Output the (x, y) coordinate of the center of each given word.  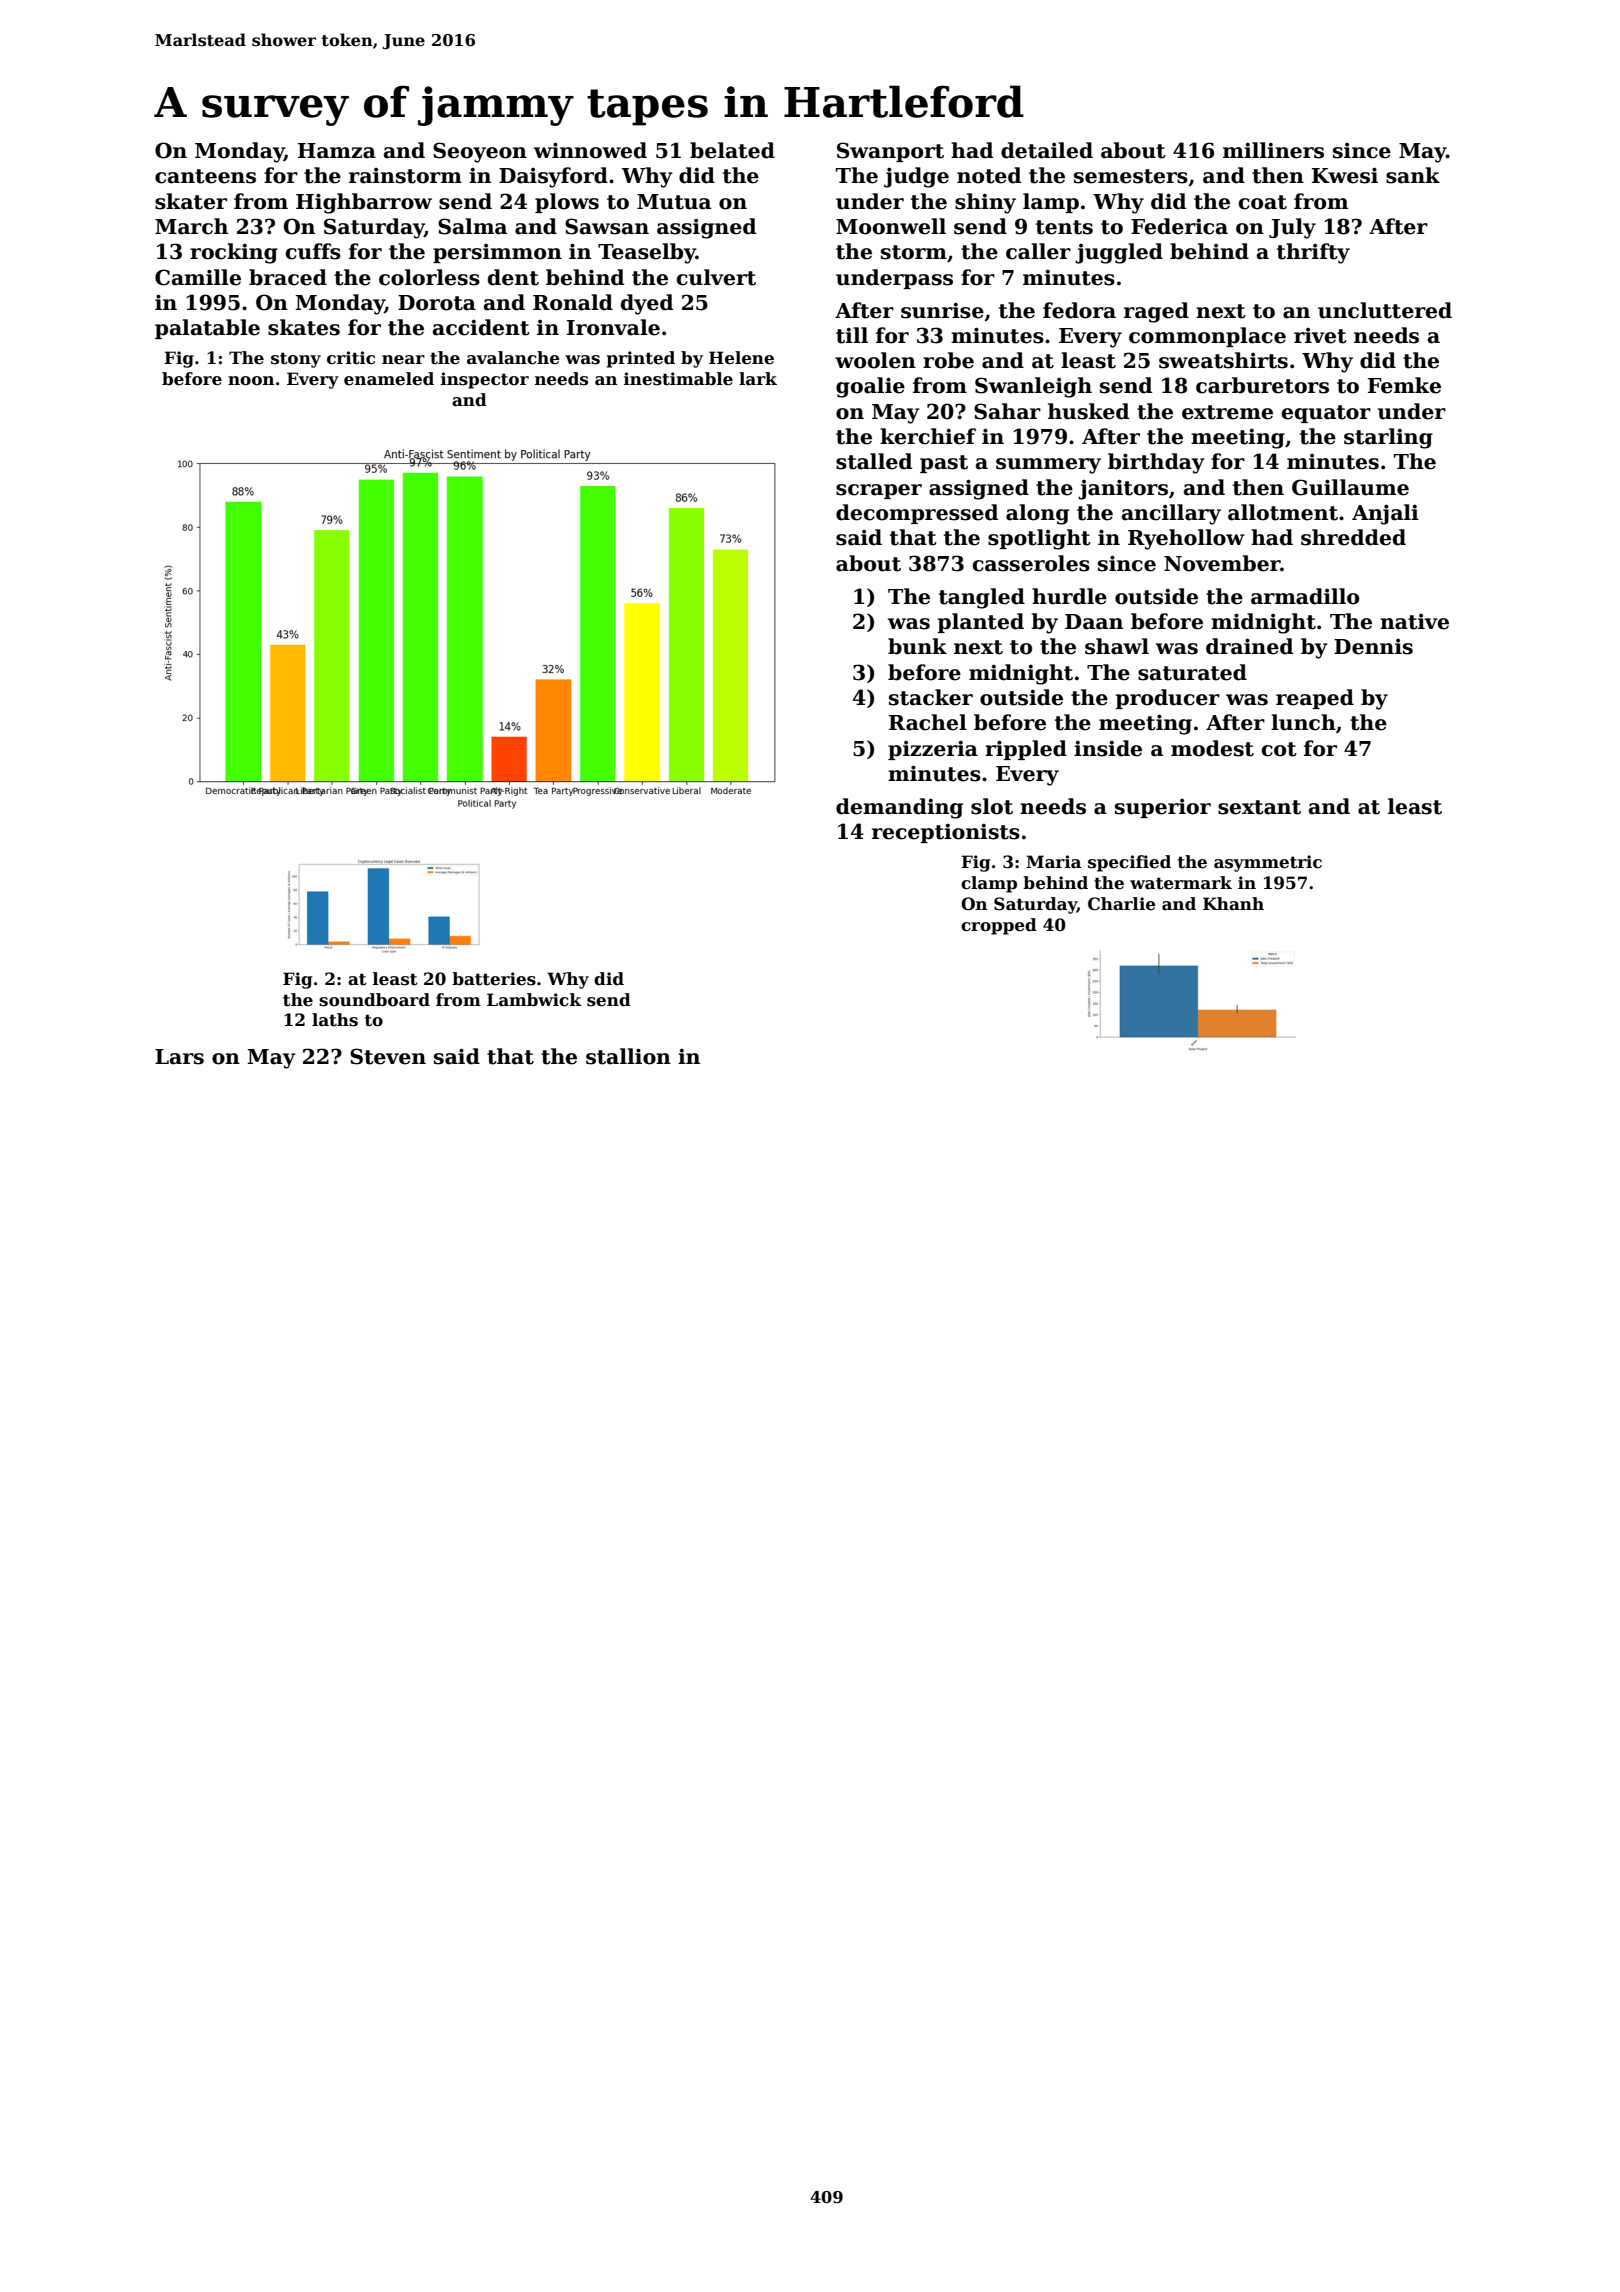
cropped (999, 926)
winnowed (590, 150)
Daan (1094, 622)
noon (251, 381)
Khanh (1233, 904)
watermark (1181, 883)
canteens (205, 176)
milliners (1273, 150)
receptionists (946, 833)
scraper (879, 491)
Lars (179, 1057)
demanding (899, 808)
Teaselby (647, 253)
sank (1413, 175)
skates (304, 327)
